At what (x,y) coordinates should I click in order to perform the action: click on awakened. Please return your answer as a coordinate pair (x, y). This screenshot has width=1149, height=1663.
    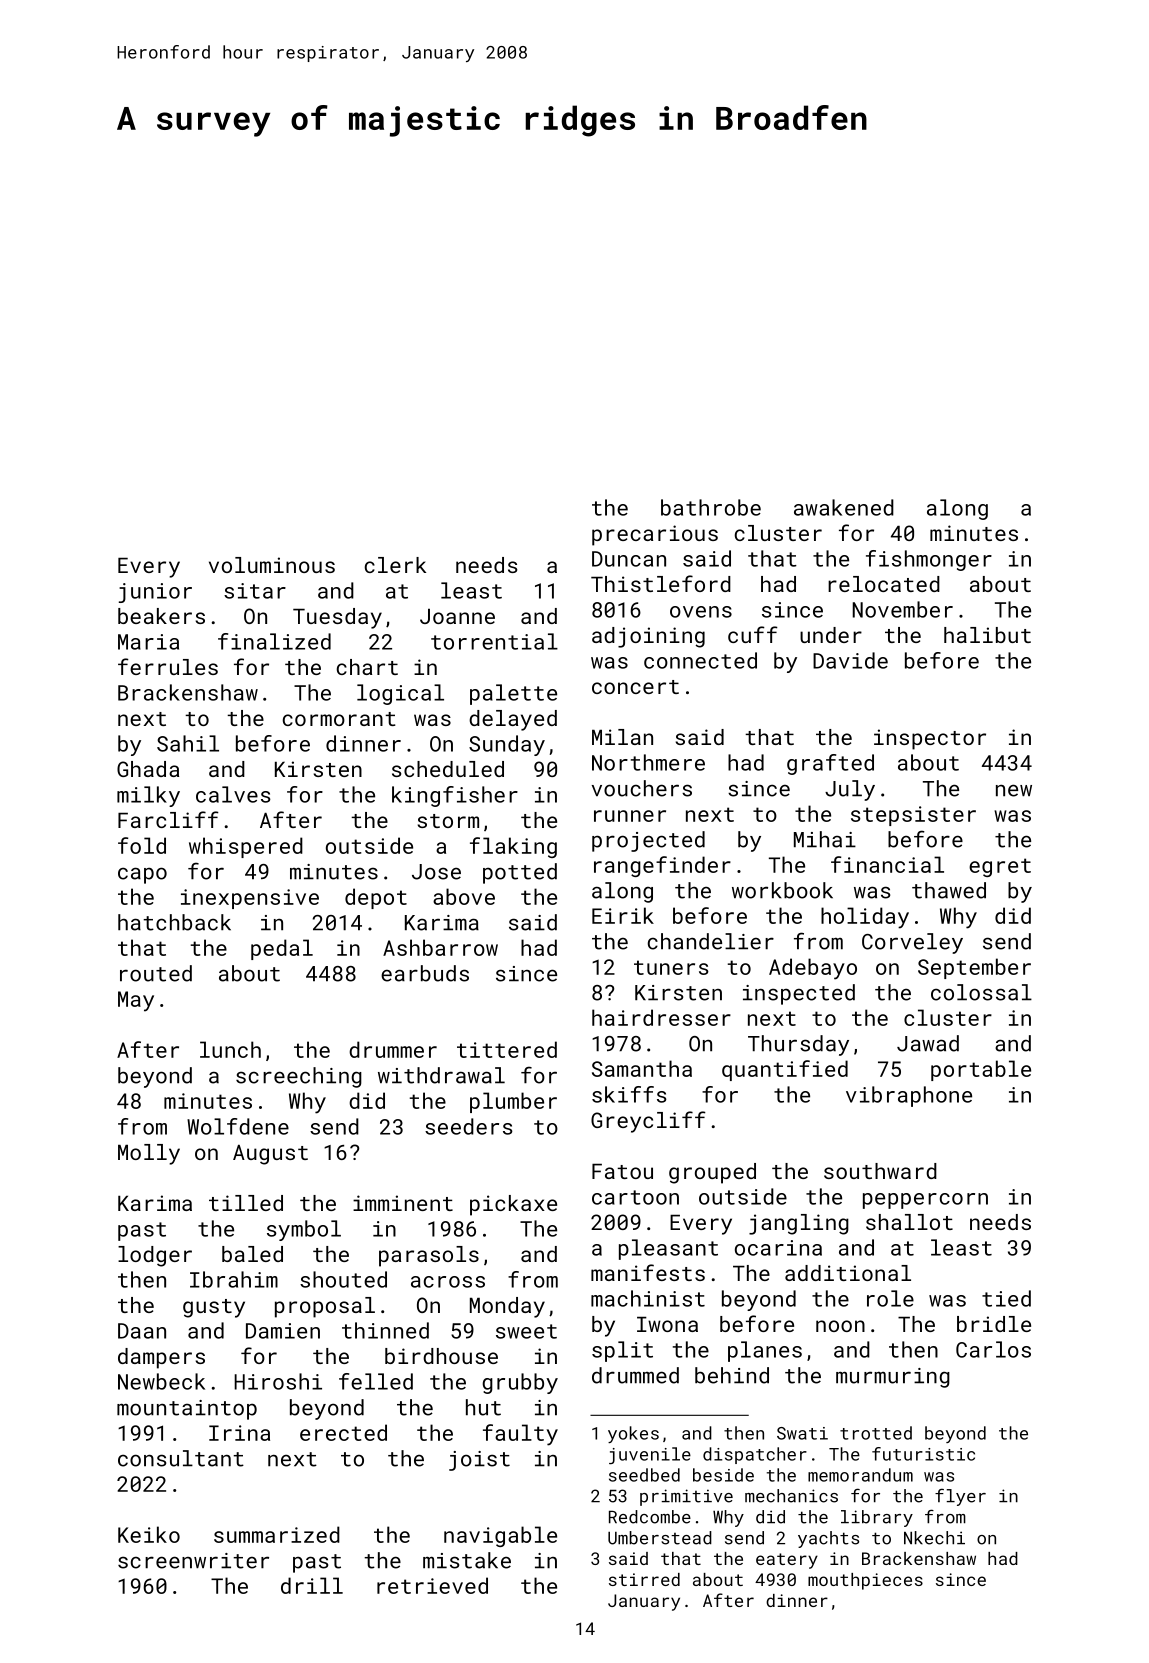
    Looking at the image, I should click on (844, 507).
